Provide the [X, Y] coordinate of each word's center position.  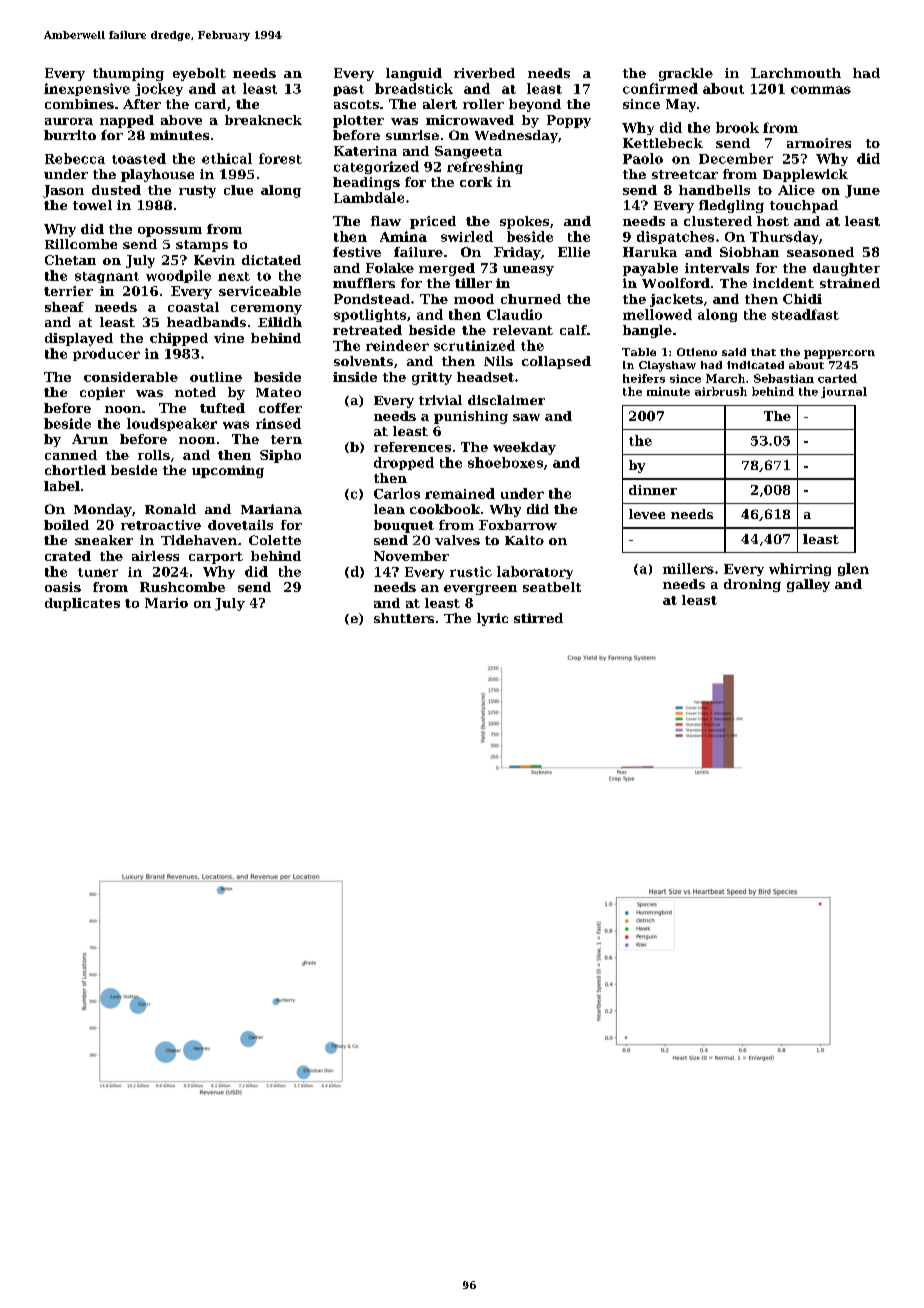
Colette [275, 540]
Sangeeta [468, 152]
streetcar [685, 174]
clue [238, 190]
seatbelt [552, 587]
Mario [166, 603]
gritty [432, 378]
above [181, 120]
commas [821, 90]
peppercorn [839, 354]
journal [844, 392]
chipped [179, 339]
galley [808, 585]
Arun [90, 439]
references [412, 447]
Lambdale [369, 197]
